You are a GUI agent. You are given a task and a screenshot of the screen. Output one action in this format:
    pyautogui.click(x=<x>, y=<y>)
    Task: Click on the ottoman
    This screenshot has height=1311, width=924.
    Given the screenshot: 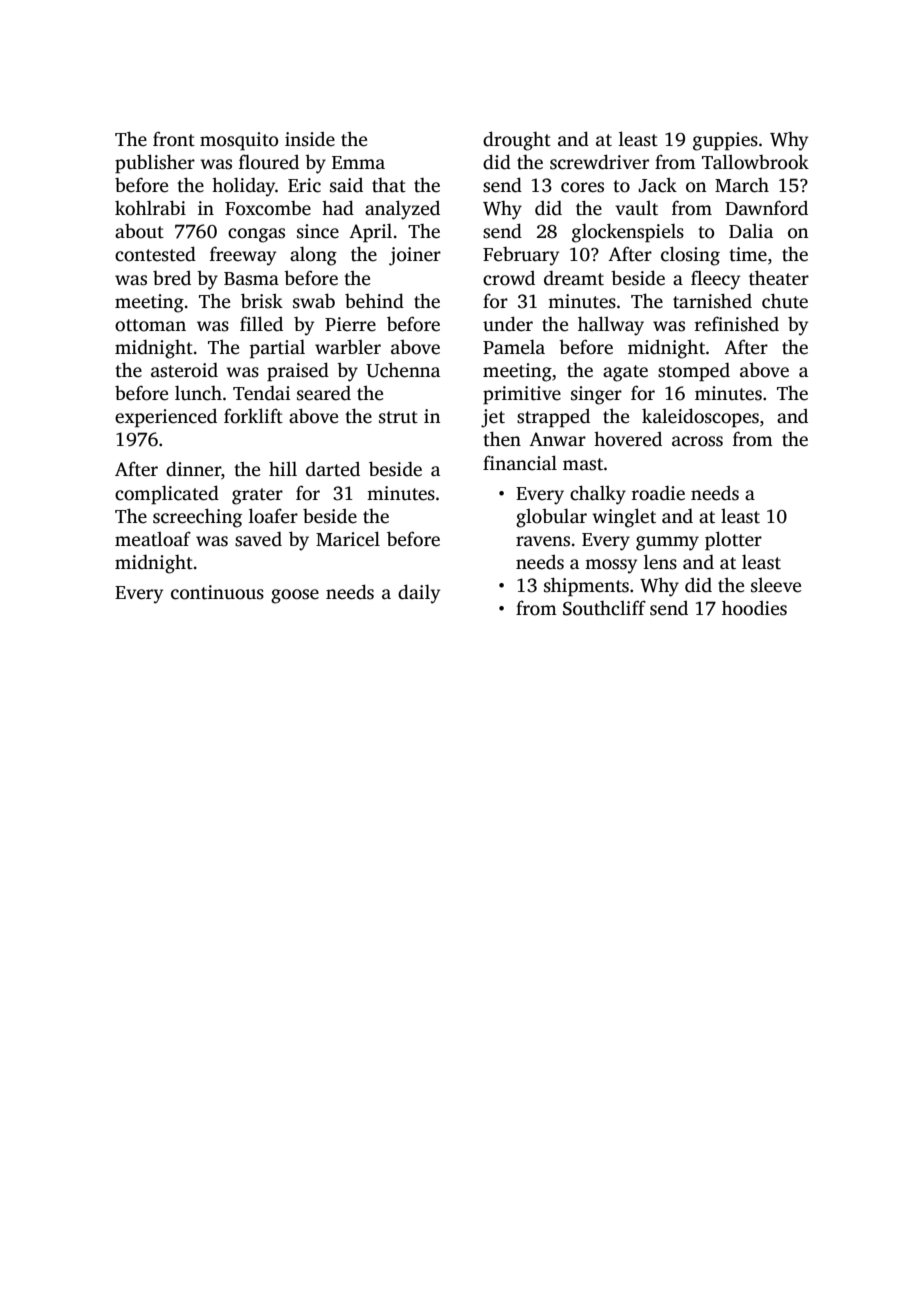 What is the action you would take?
    pyautogui.click(x=150, y=325)
